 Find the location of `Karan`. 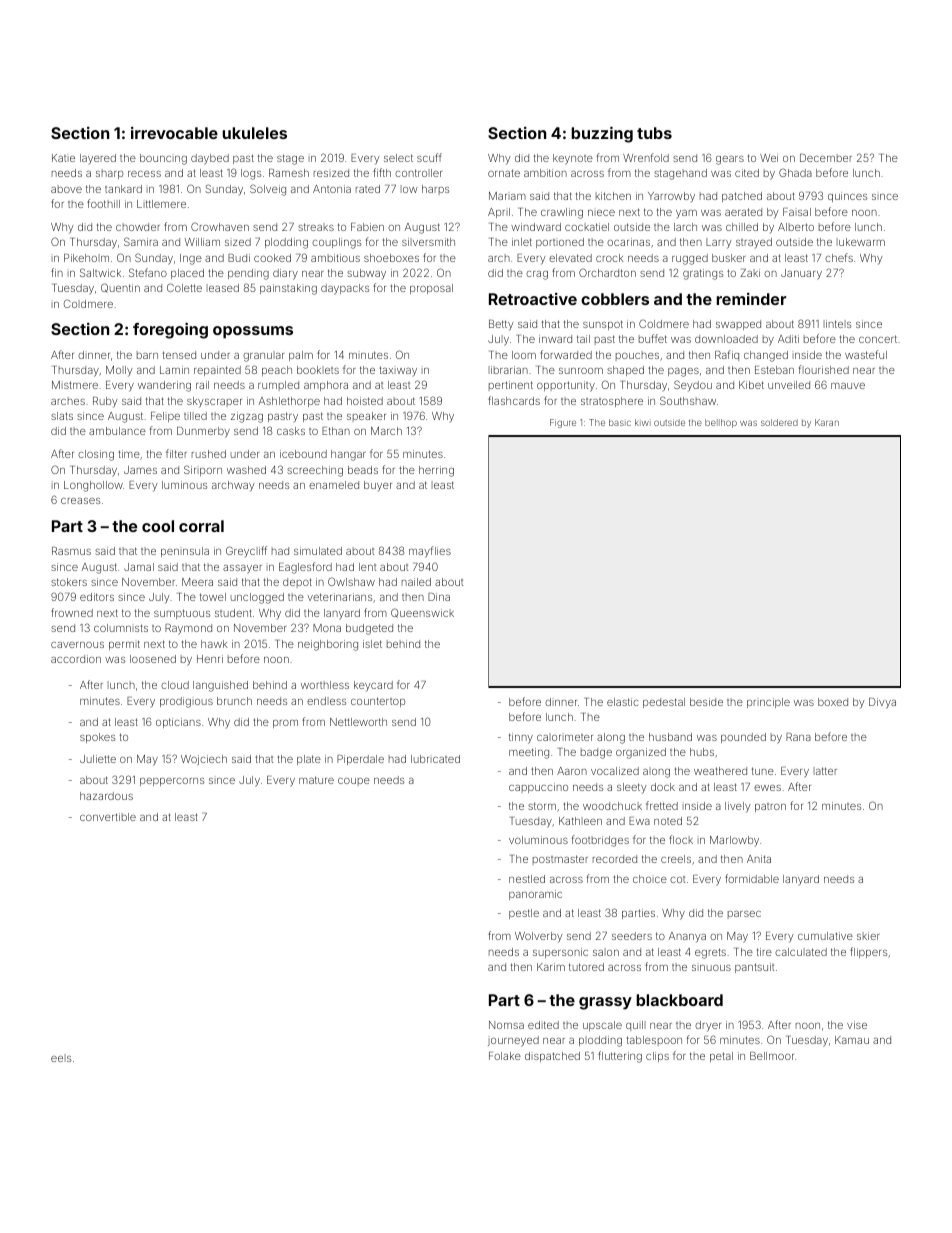

Karan is located at coordinates (827, 422).
